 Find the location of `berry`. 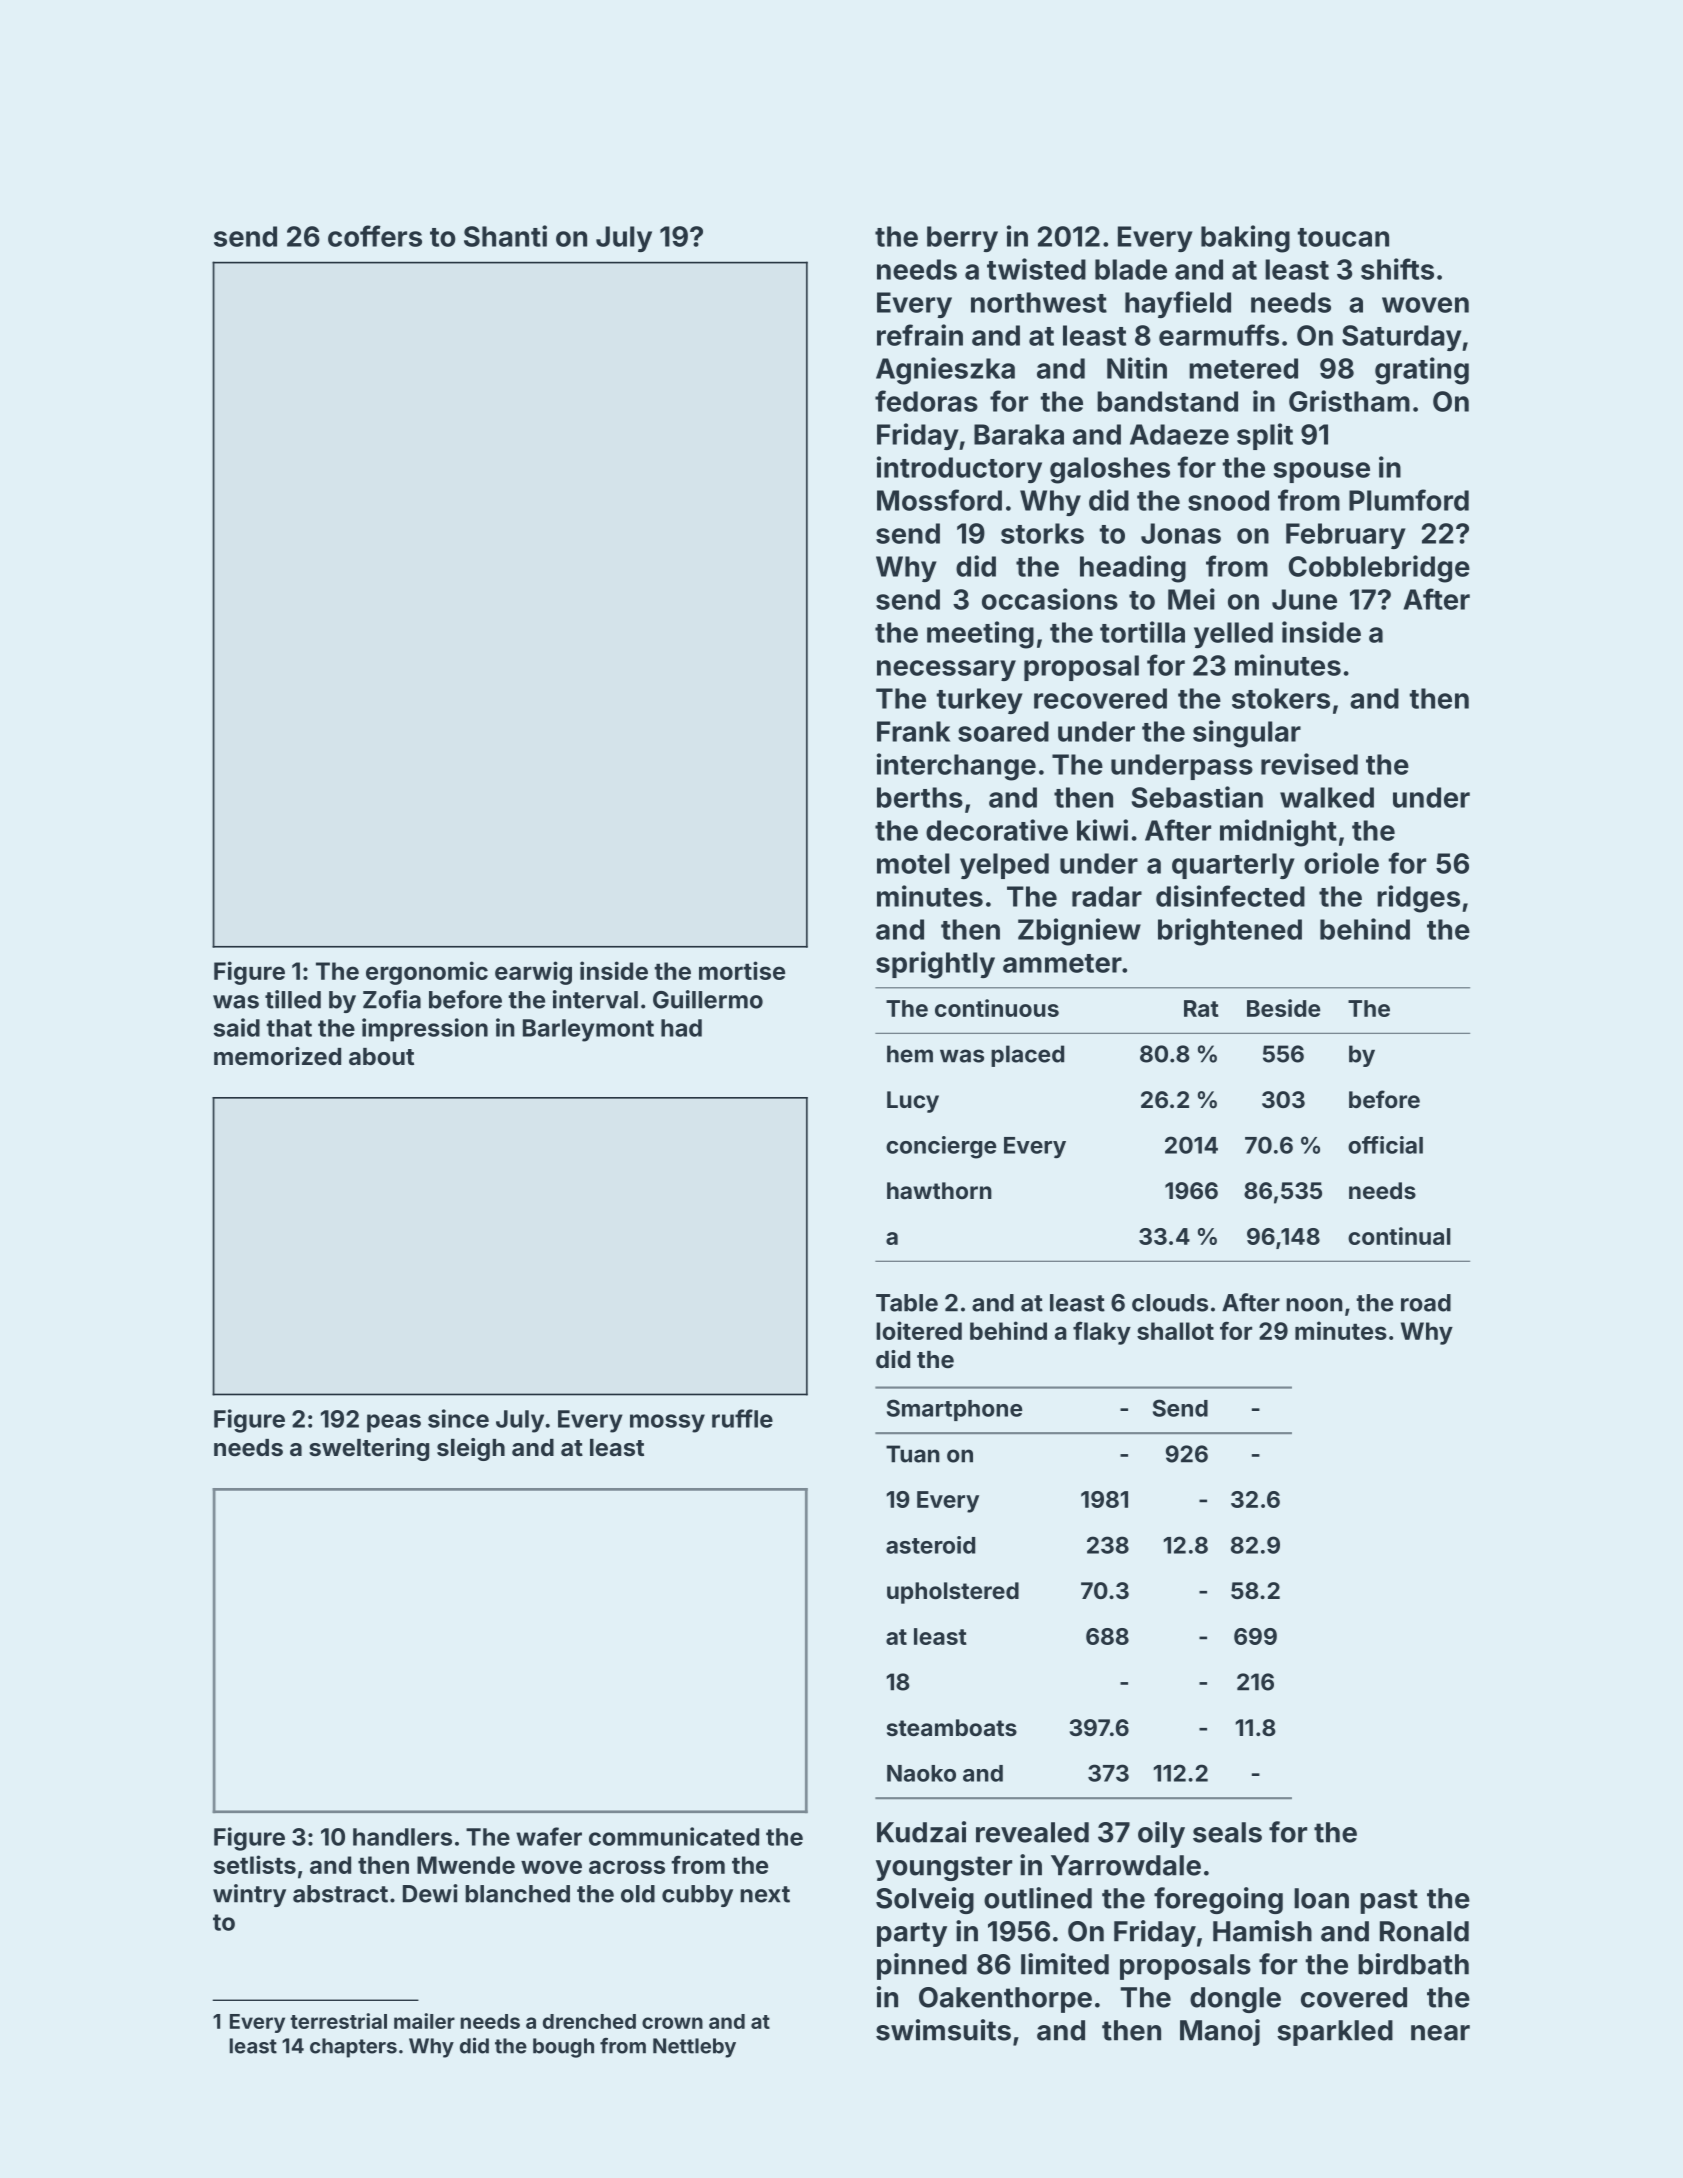

berry is located at coordinates (962, 239).
